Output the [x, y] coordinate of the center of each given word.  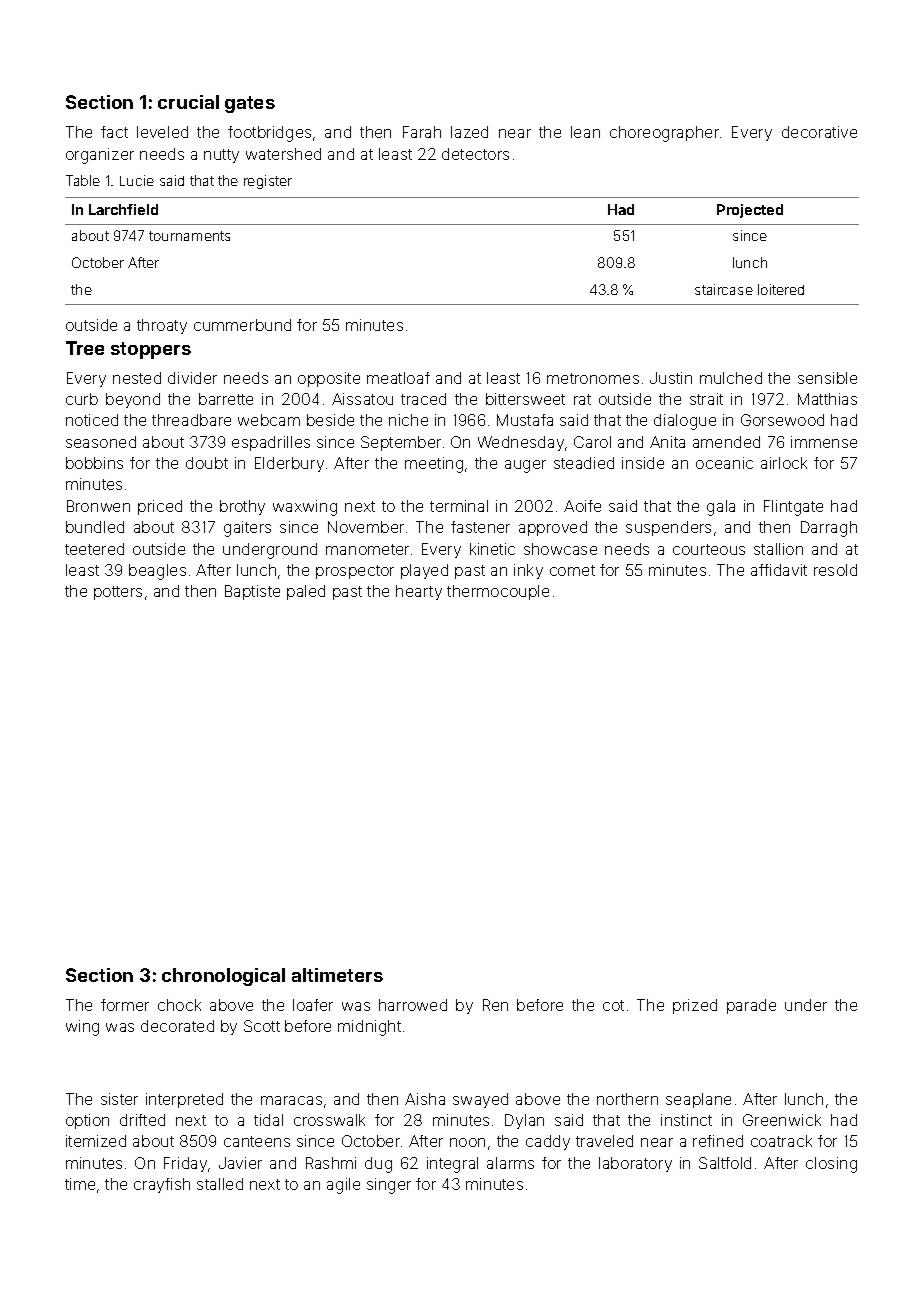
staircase [724, 289]
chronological [223, 977]
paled [306, 592]
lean [585, 132]
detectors [475, 154]
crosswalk [329, 1120]
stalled [220, 1184]
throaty [162, 326]
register [268, 182]
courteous [709, 549]
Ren [495, 1005]
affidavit [779, 570]
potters [118, 593]
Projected [750, 211]
